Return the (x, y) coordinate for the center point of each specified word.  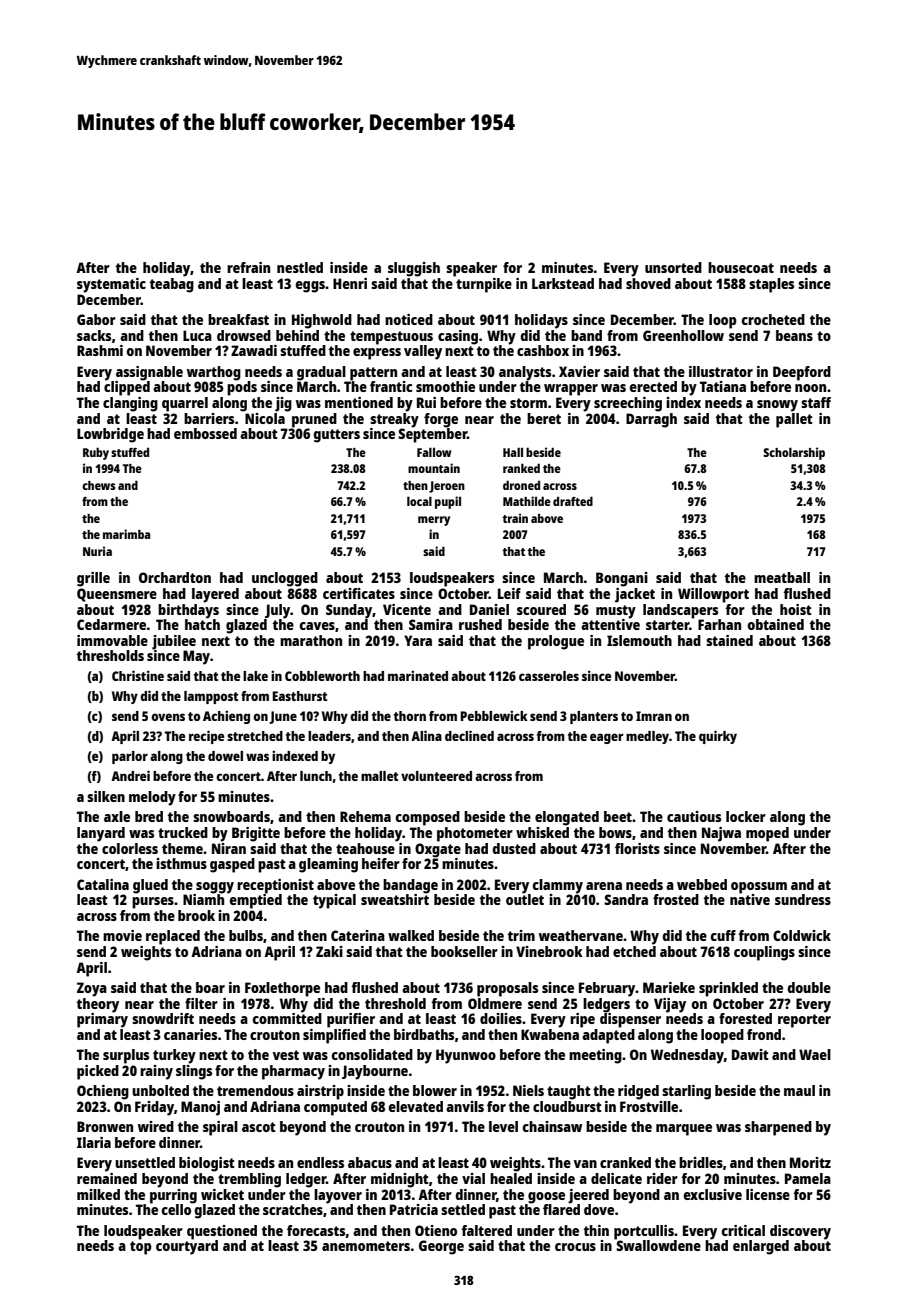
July (277, 611)
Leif (509, 593)
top (141, 1248)
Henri (350, 283)
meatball (782, 577)
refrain (248, 267)
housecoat (741, 267)
